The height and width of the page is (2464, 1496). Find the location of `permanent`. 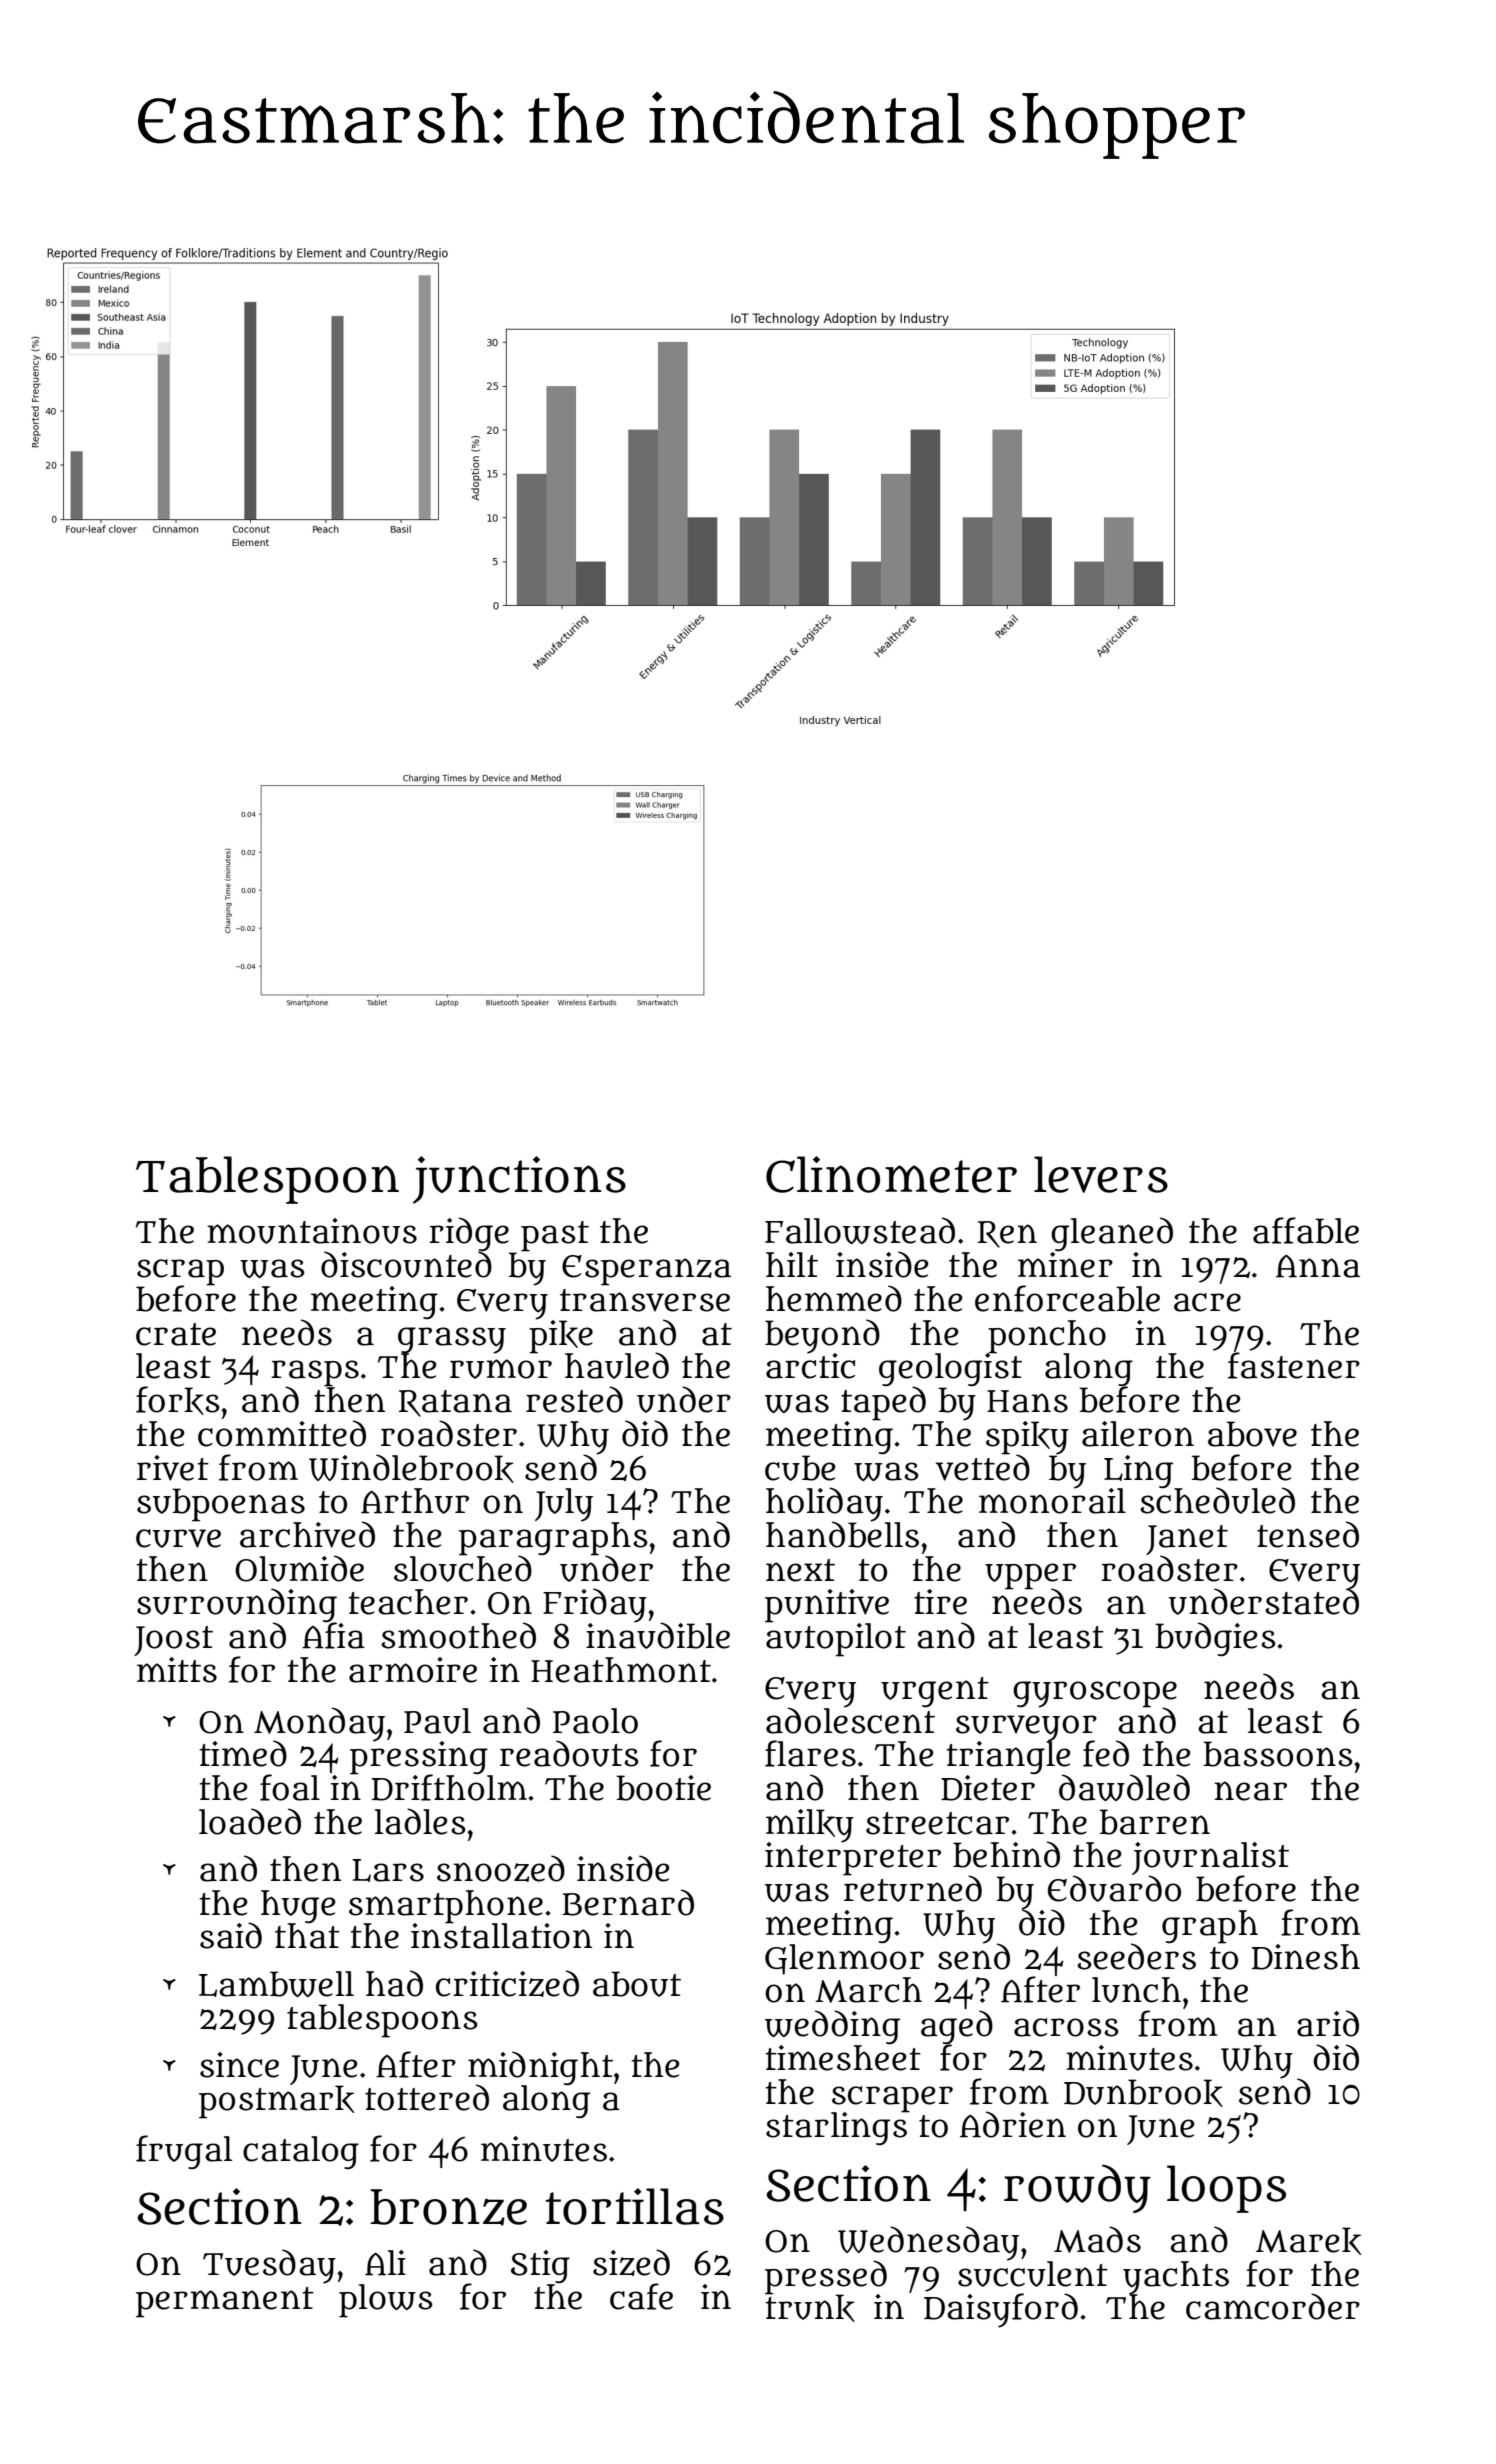

permanent is located at coordinates (225, 2302).
